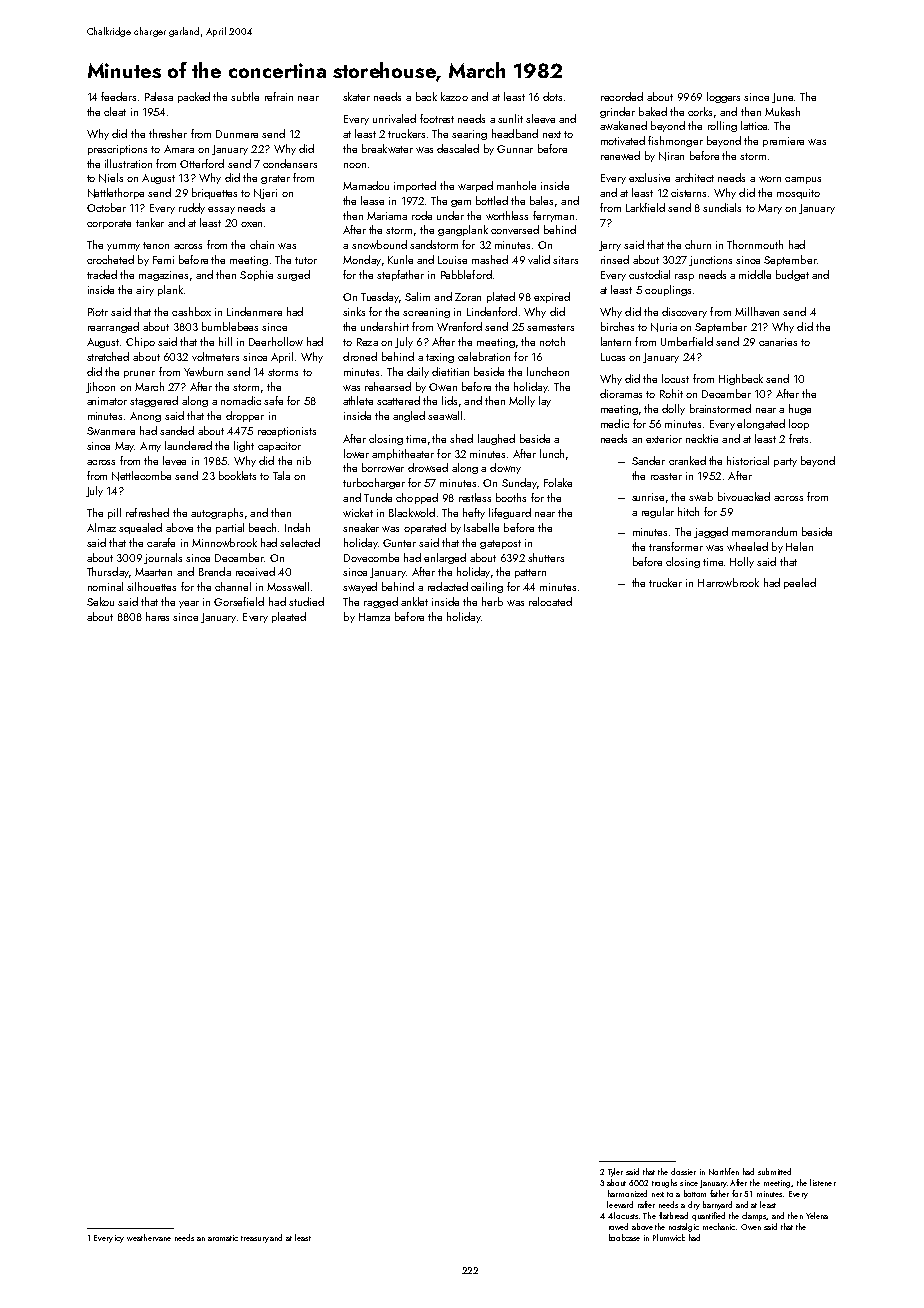  What do you see at coordinates (157, 616) in the screenshot?
I see `hares` at bounding box center [157, 616].
